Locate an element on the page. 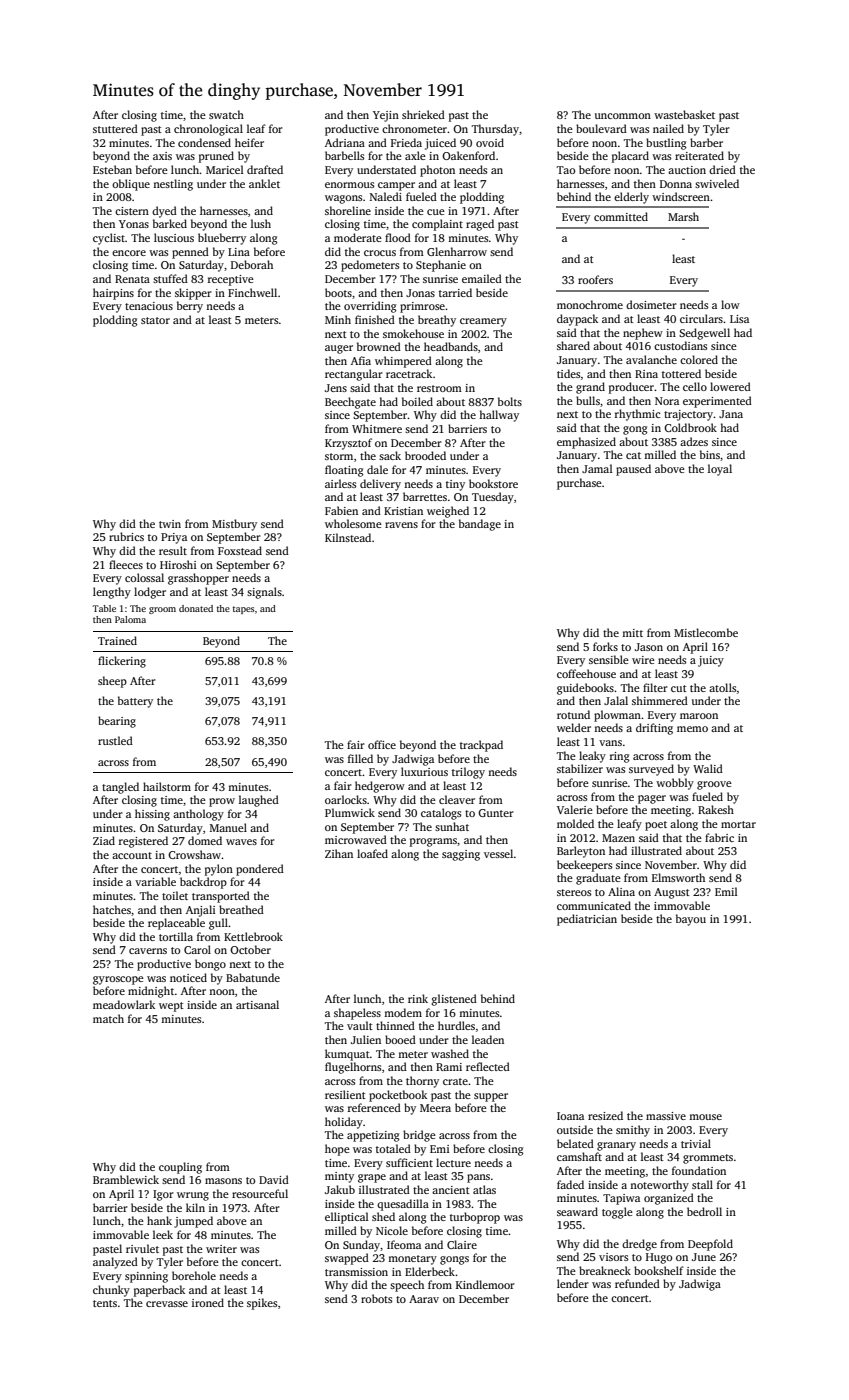  refunded is located at coordinates (637, 1283).
